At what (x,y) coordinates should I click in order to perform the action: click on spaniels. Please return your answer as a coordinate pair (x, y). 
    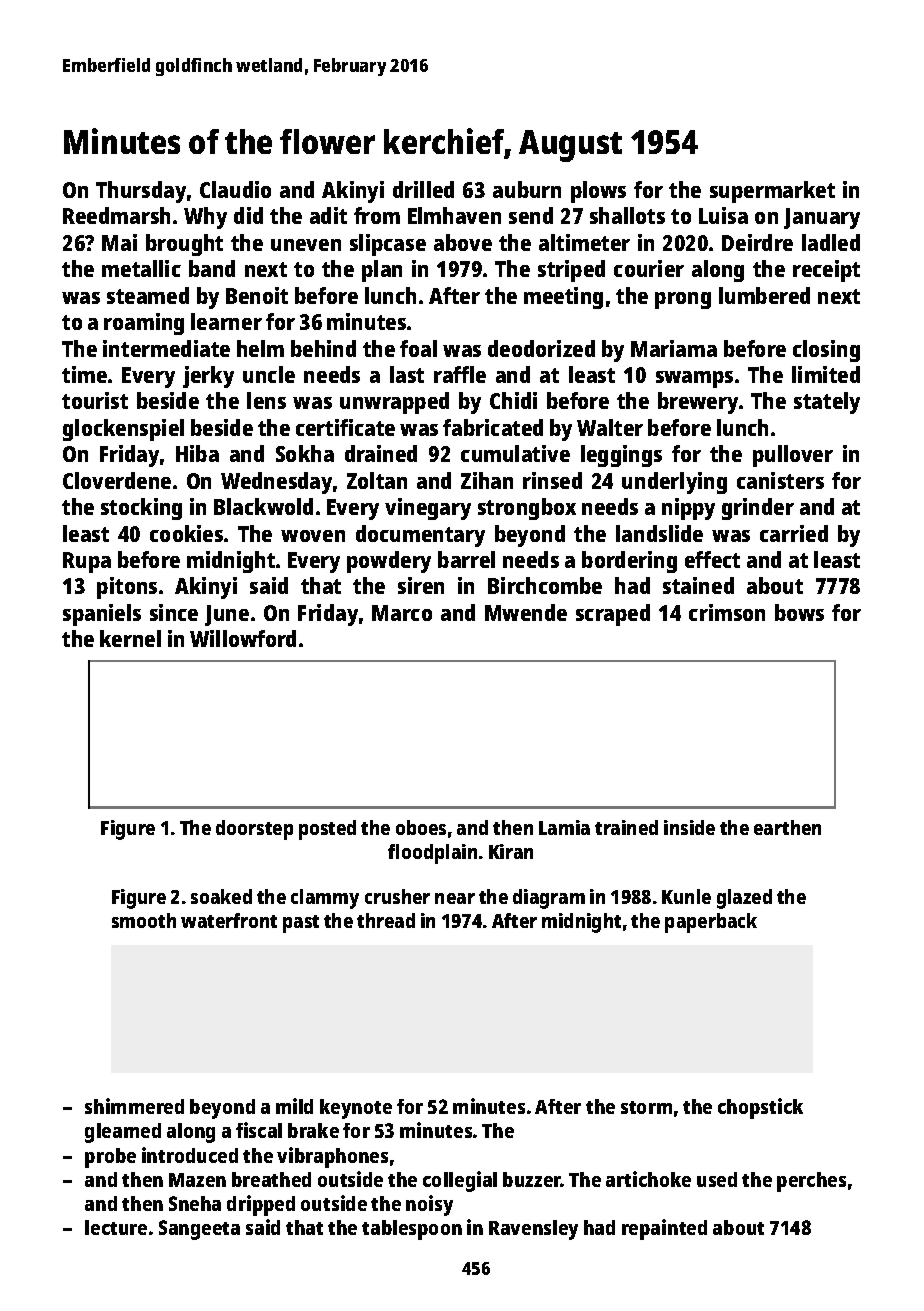
    Looking at the image, I should click on (102, 615).
